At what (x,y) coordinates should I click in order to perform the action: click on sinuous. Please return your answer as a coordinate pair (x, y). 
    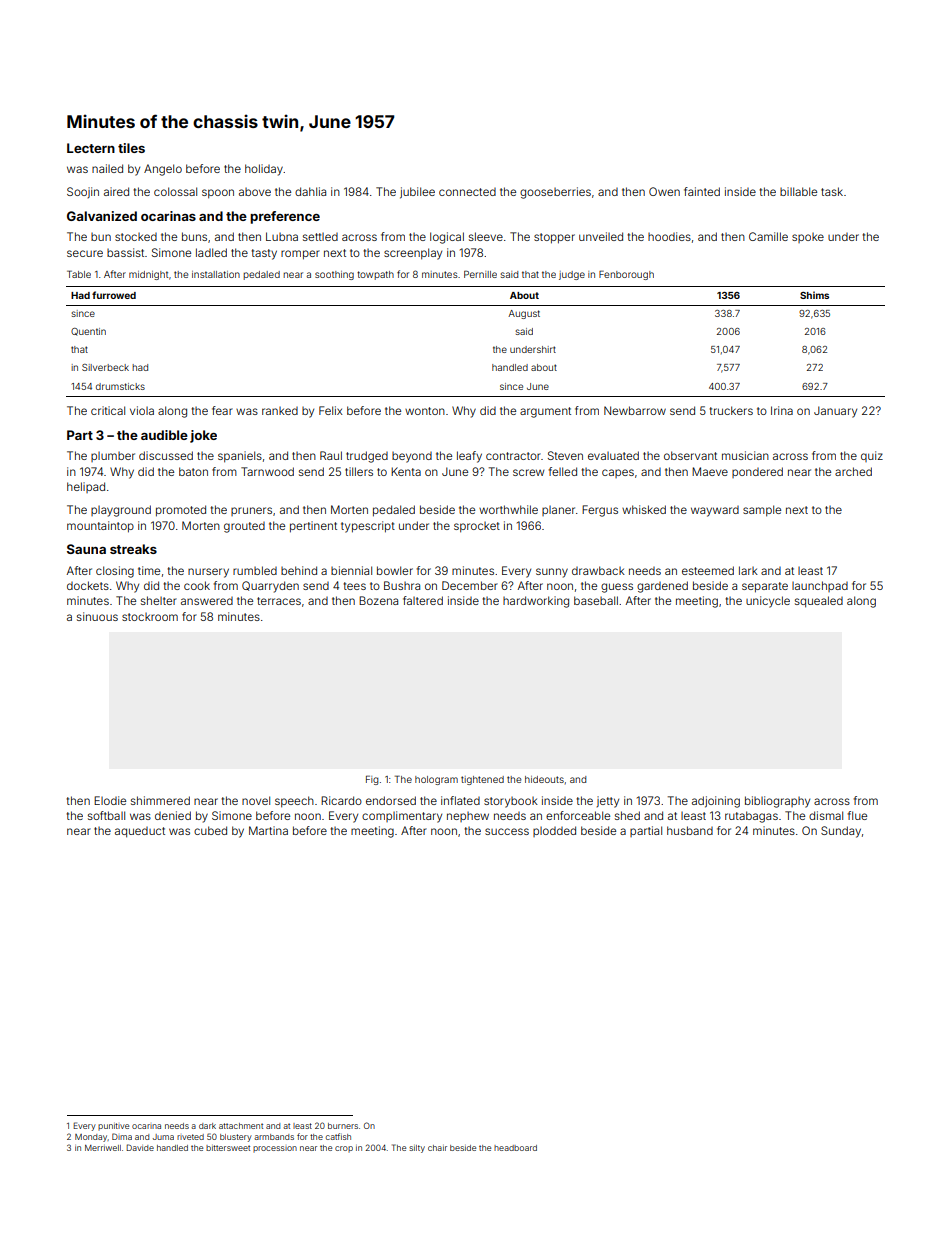
    Looking at the image, I should click on (97, 616).
